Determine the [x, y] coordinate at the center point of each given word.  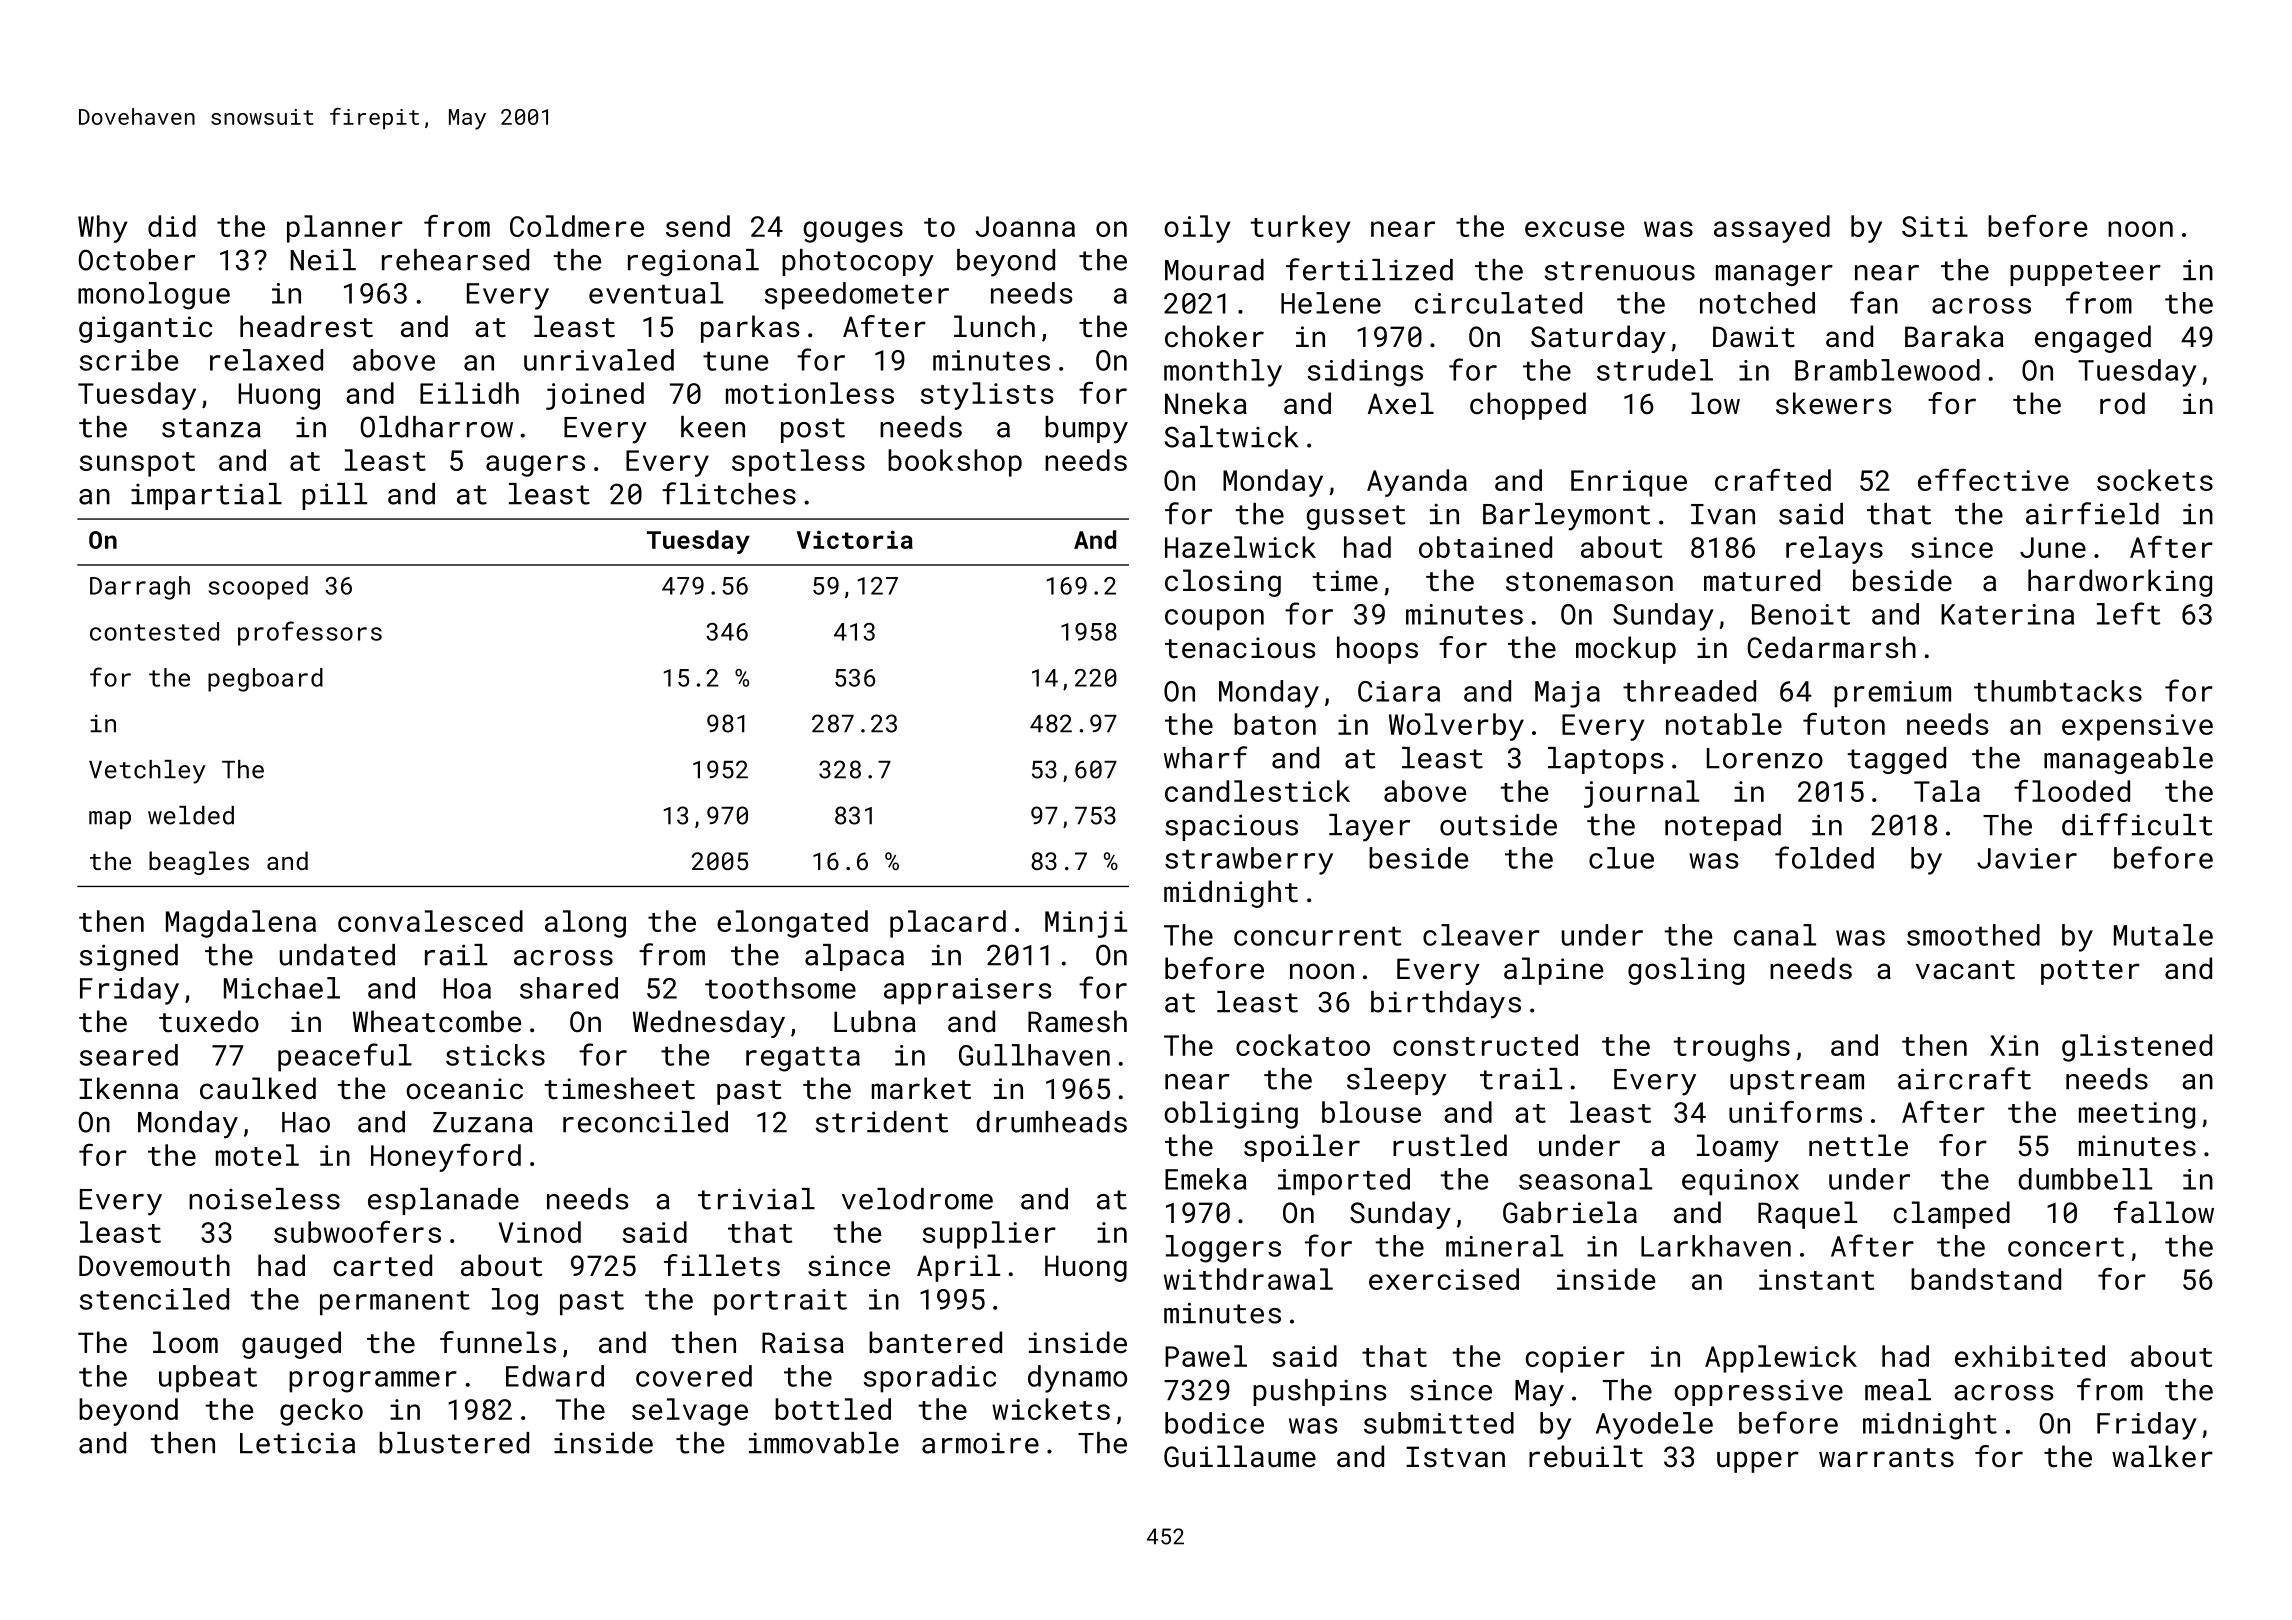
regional [693, 262]
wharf [1205, 757]
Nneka [1206, 403]
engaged [2093, 339]
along [585, 924]
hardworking [2120, 583]
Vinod [540, 1232]
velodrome [917, 1199]
